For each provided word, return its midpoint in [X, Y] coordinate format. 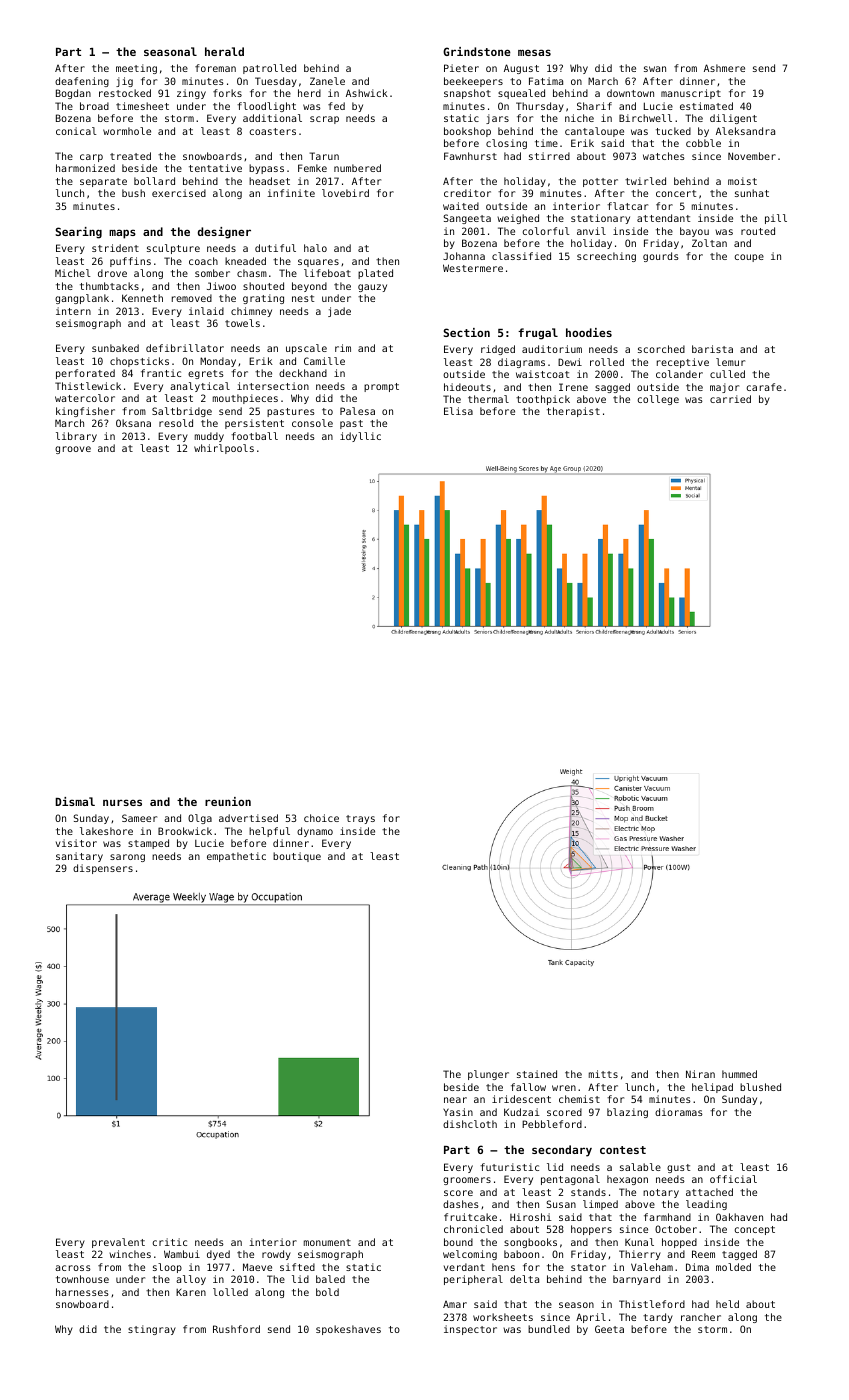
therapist [573, 412]
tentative [215, 168]
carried [730, 399]
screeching [606, 257]
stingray [152, 1330]
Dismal [75, 801]
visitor [76, 843]
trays [360, 819]
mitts [603, 1074]
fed [336, 106]
